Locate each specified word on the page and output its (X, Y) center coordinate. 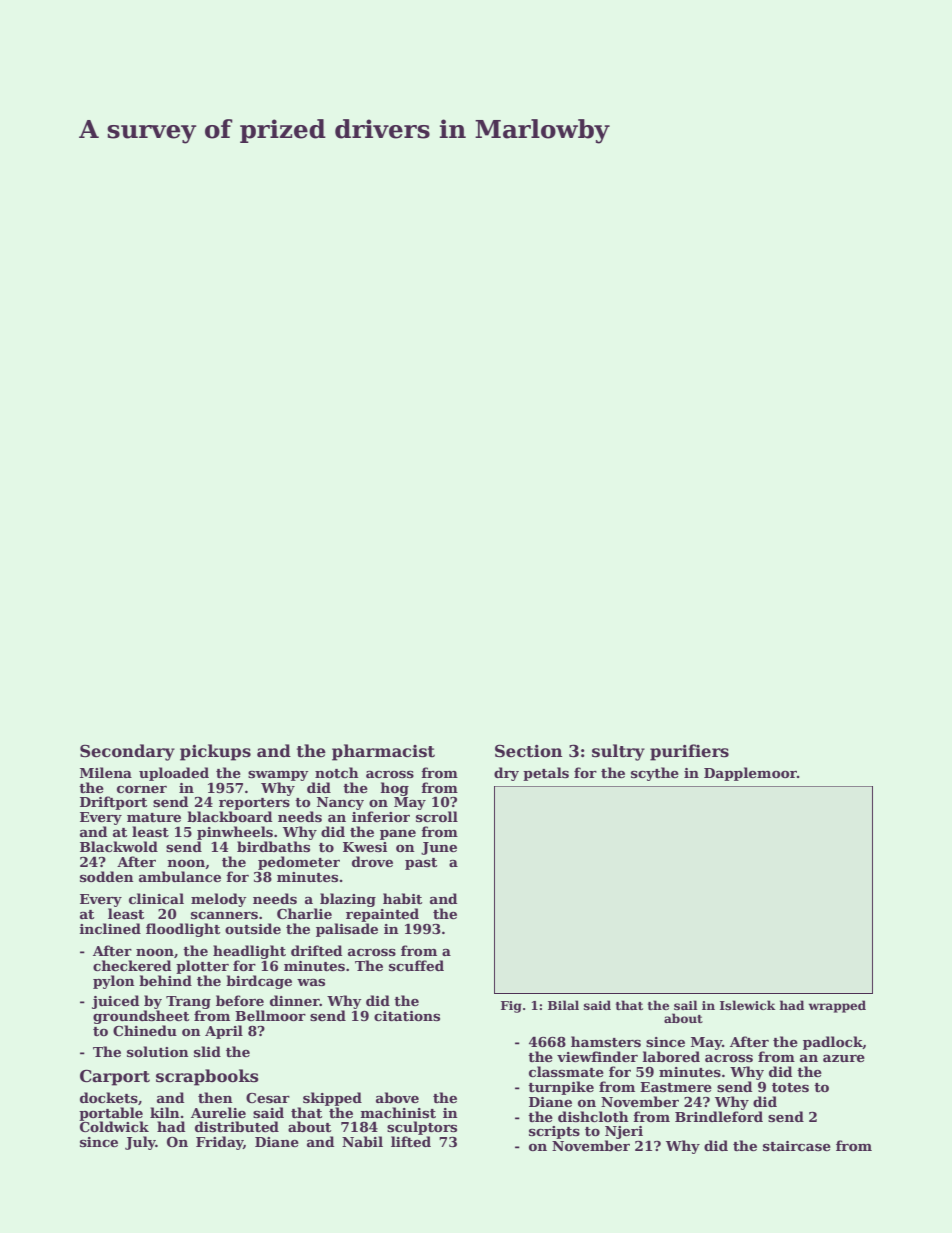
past (421, 864)
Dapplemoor (750, 774)
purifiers (689, 752)
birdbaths (273, 846)
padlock (833, 1043)
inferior (381, 816)
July (140, 1143)
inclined (110, 928)
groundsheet (141, 1017)
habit (402, 898)
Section (529, 751)
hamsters (606, 1041)
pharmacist (383, 752)
